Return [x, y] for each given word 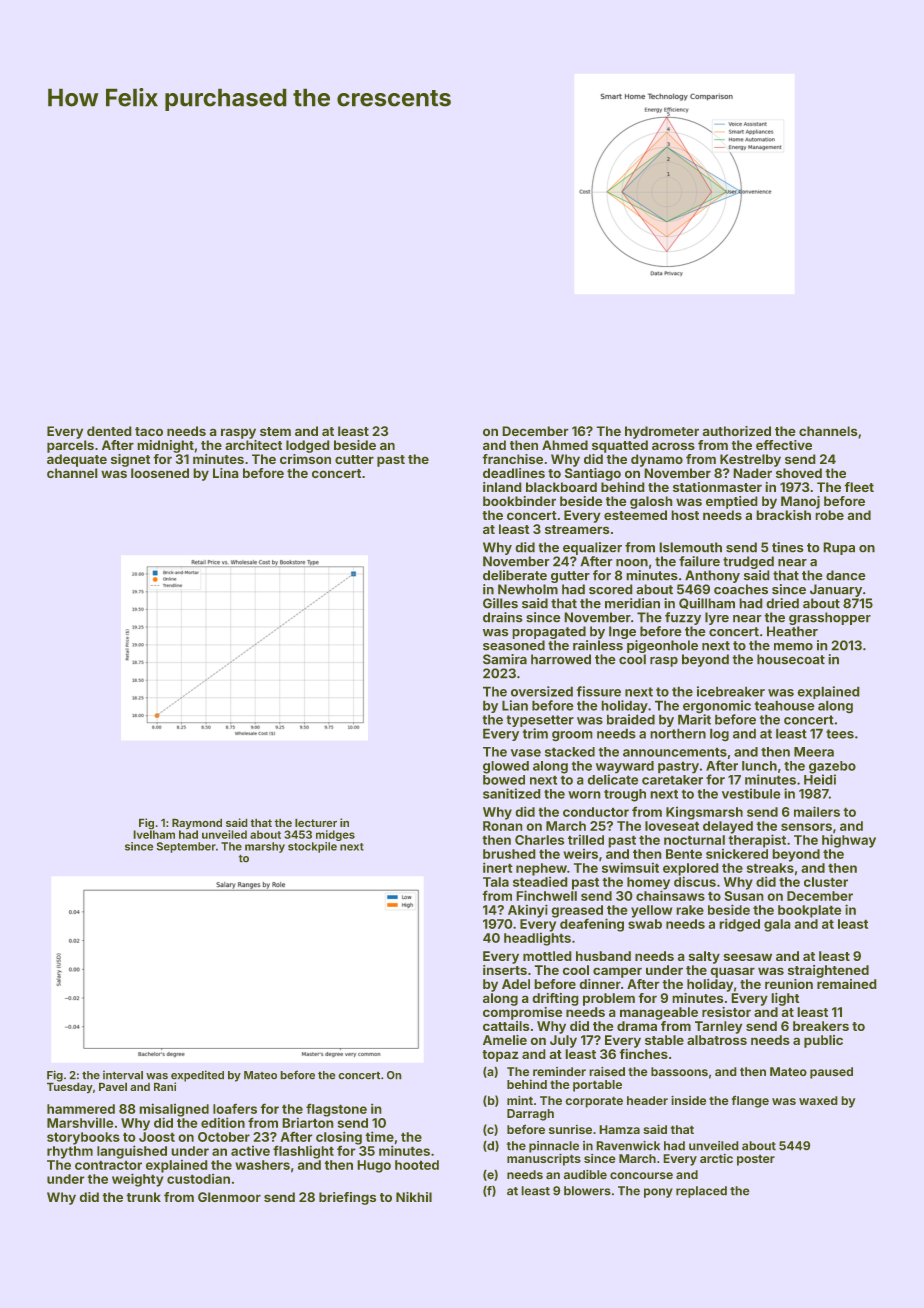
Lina [225, 473]
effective [784, 445]
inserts [505, 970]
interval [123, 1075]
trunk [144, 1197]
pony [658, 1193]
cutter [354, 459]
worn [584, 795]
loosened [160, 473]
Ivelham [154, 834]
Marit [694, 719]
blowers [587, 1190]
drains [502, 617]
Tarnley [718, 1027]
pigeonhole [662, 646]
